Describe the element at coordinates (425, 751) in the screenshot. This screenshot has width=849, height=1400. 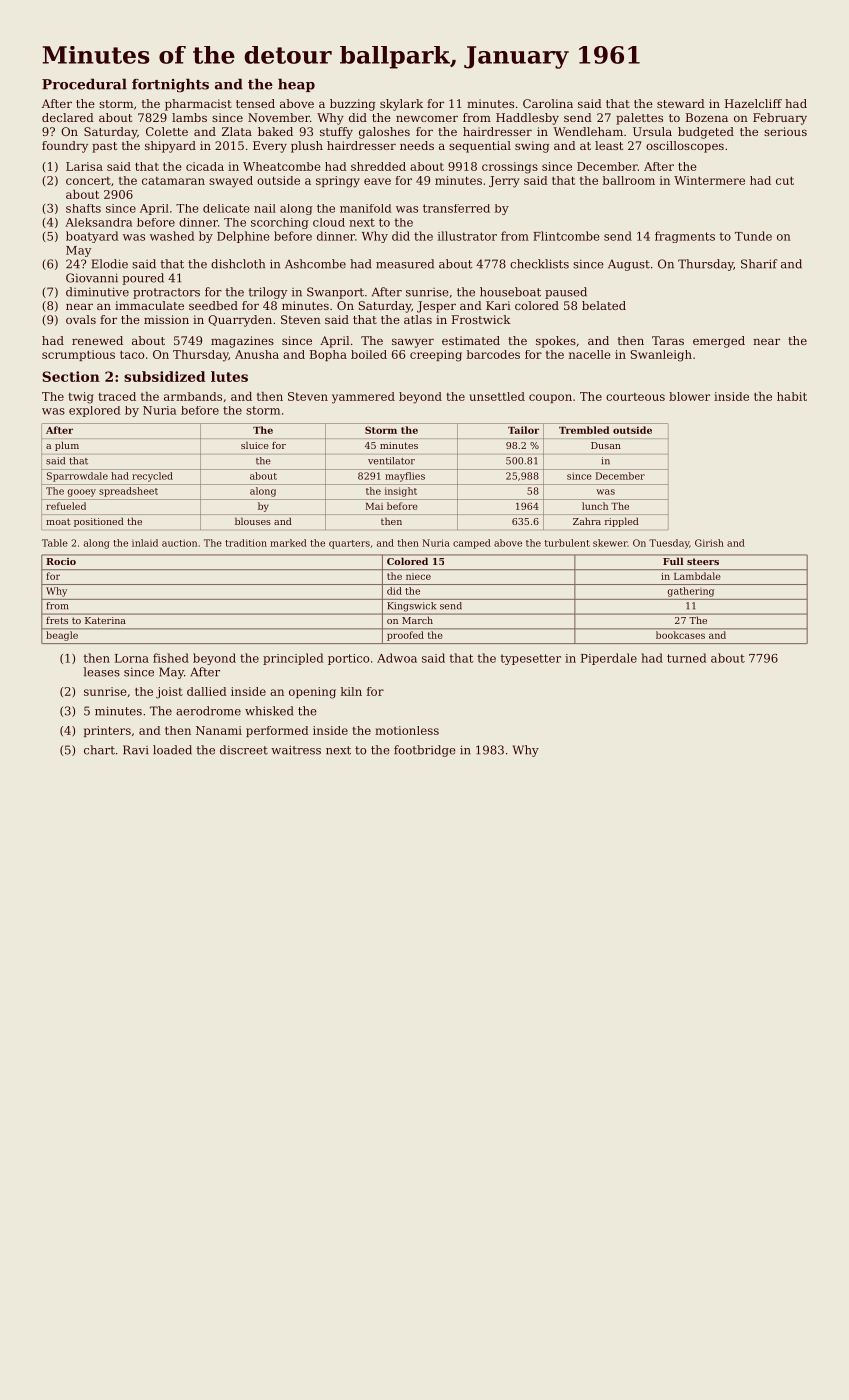
I see `footbridge` at that location.
